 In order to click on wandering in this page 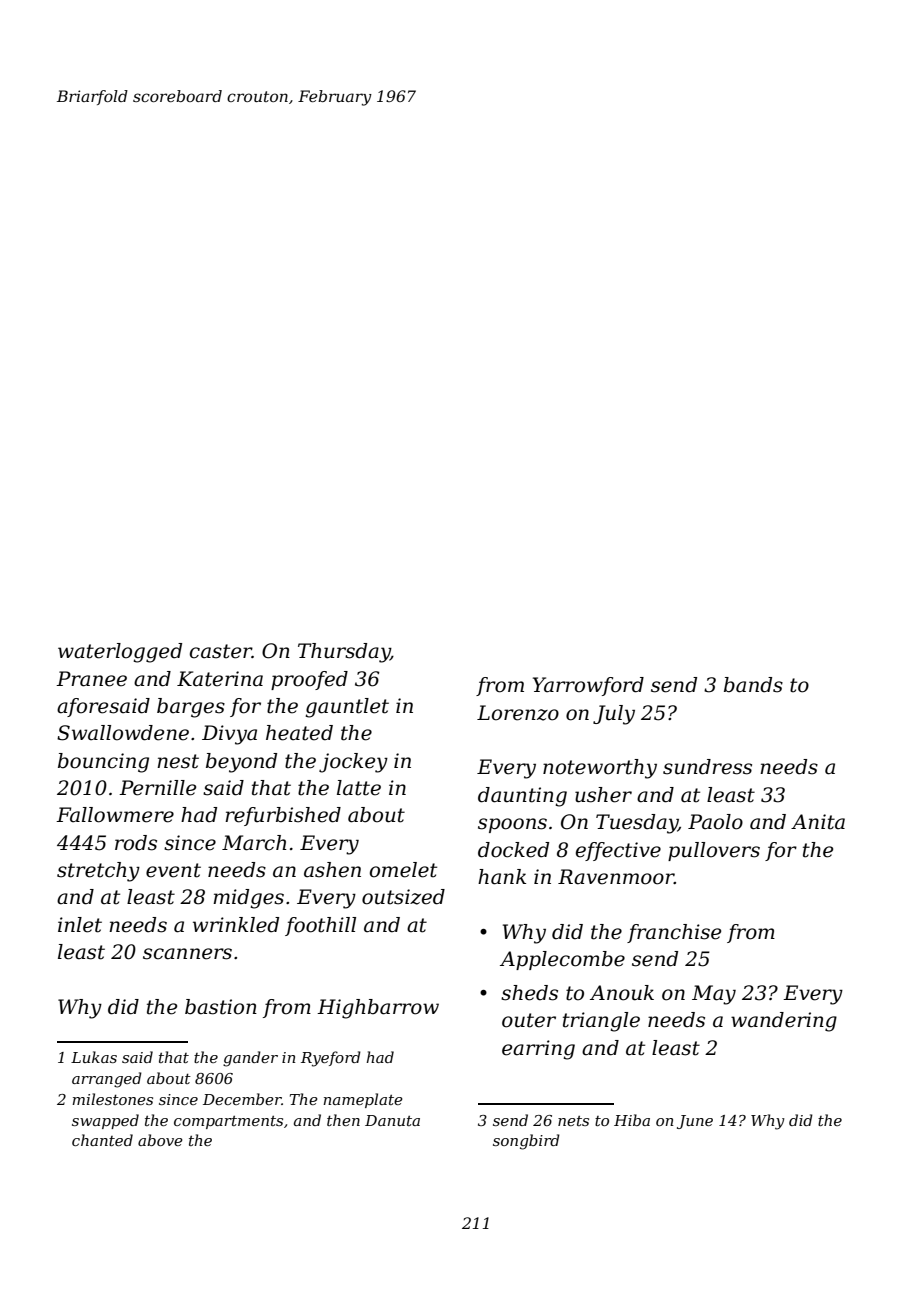, I will do `click(784, 1022)`.
